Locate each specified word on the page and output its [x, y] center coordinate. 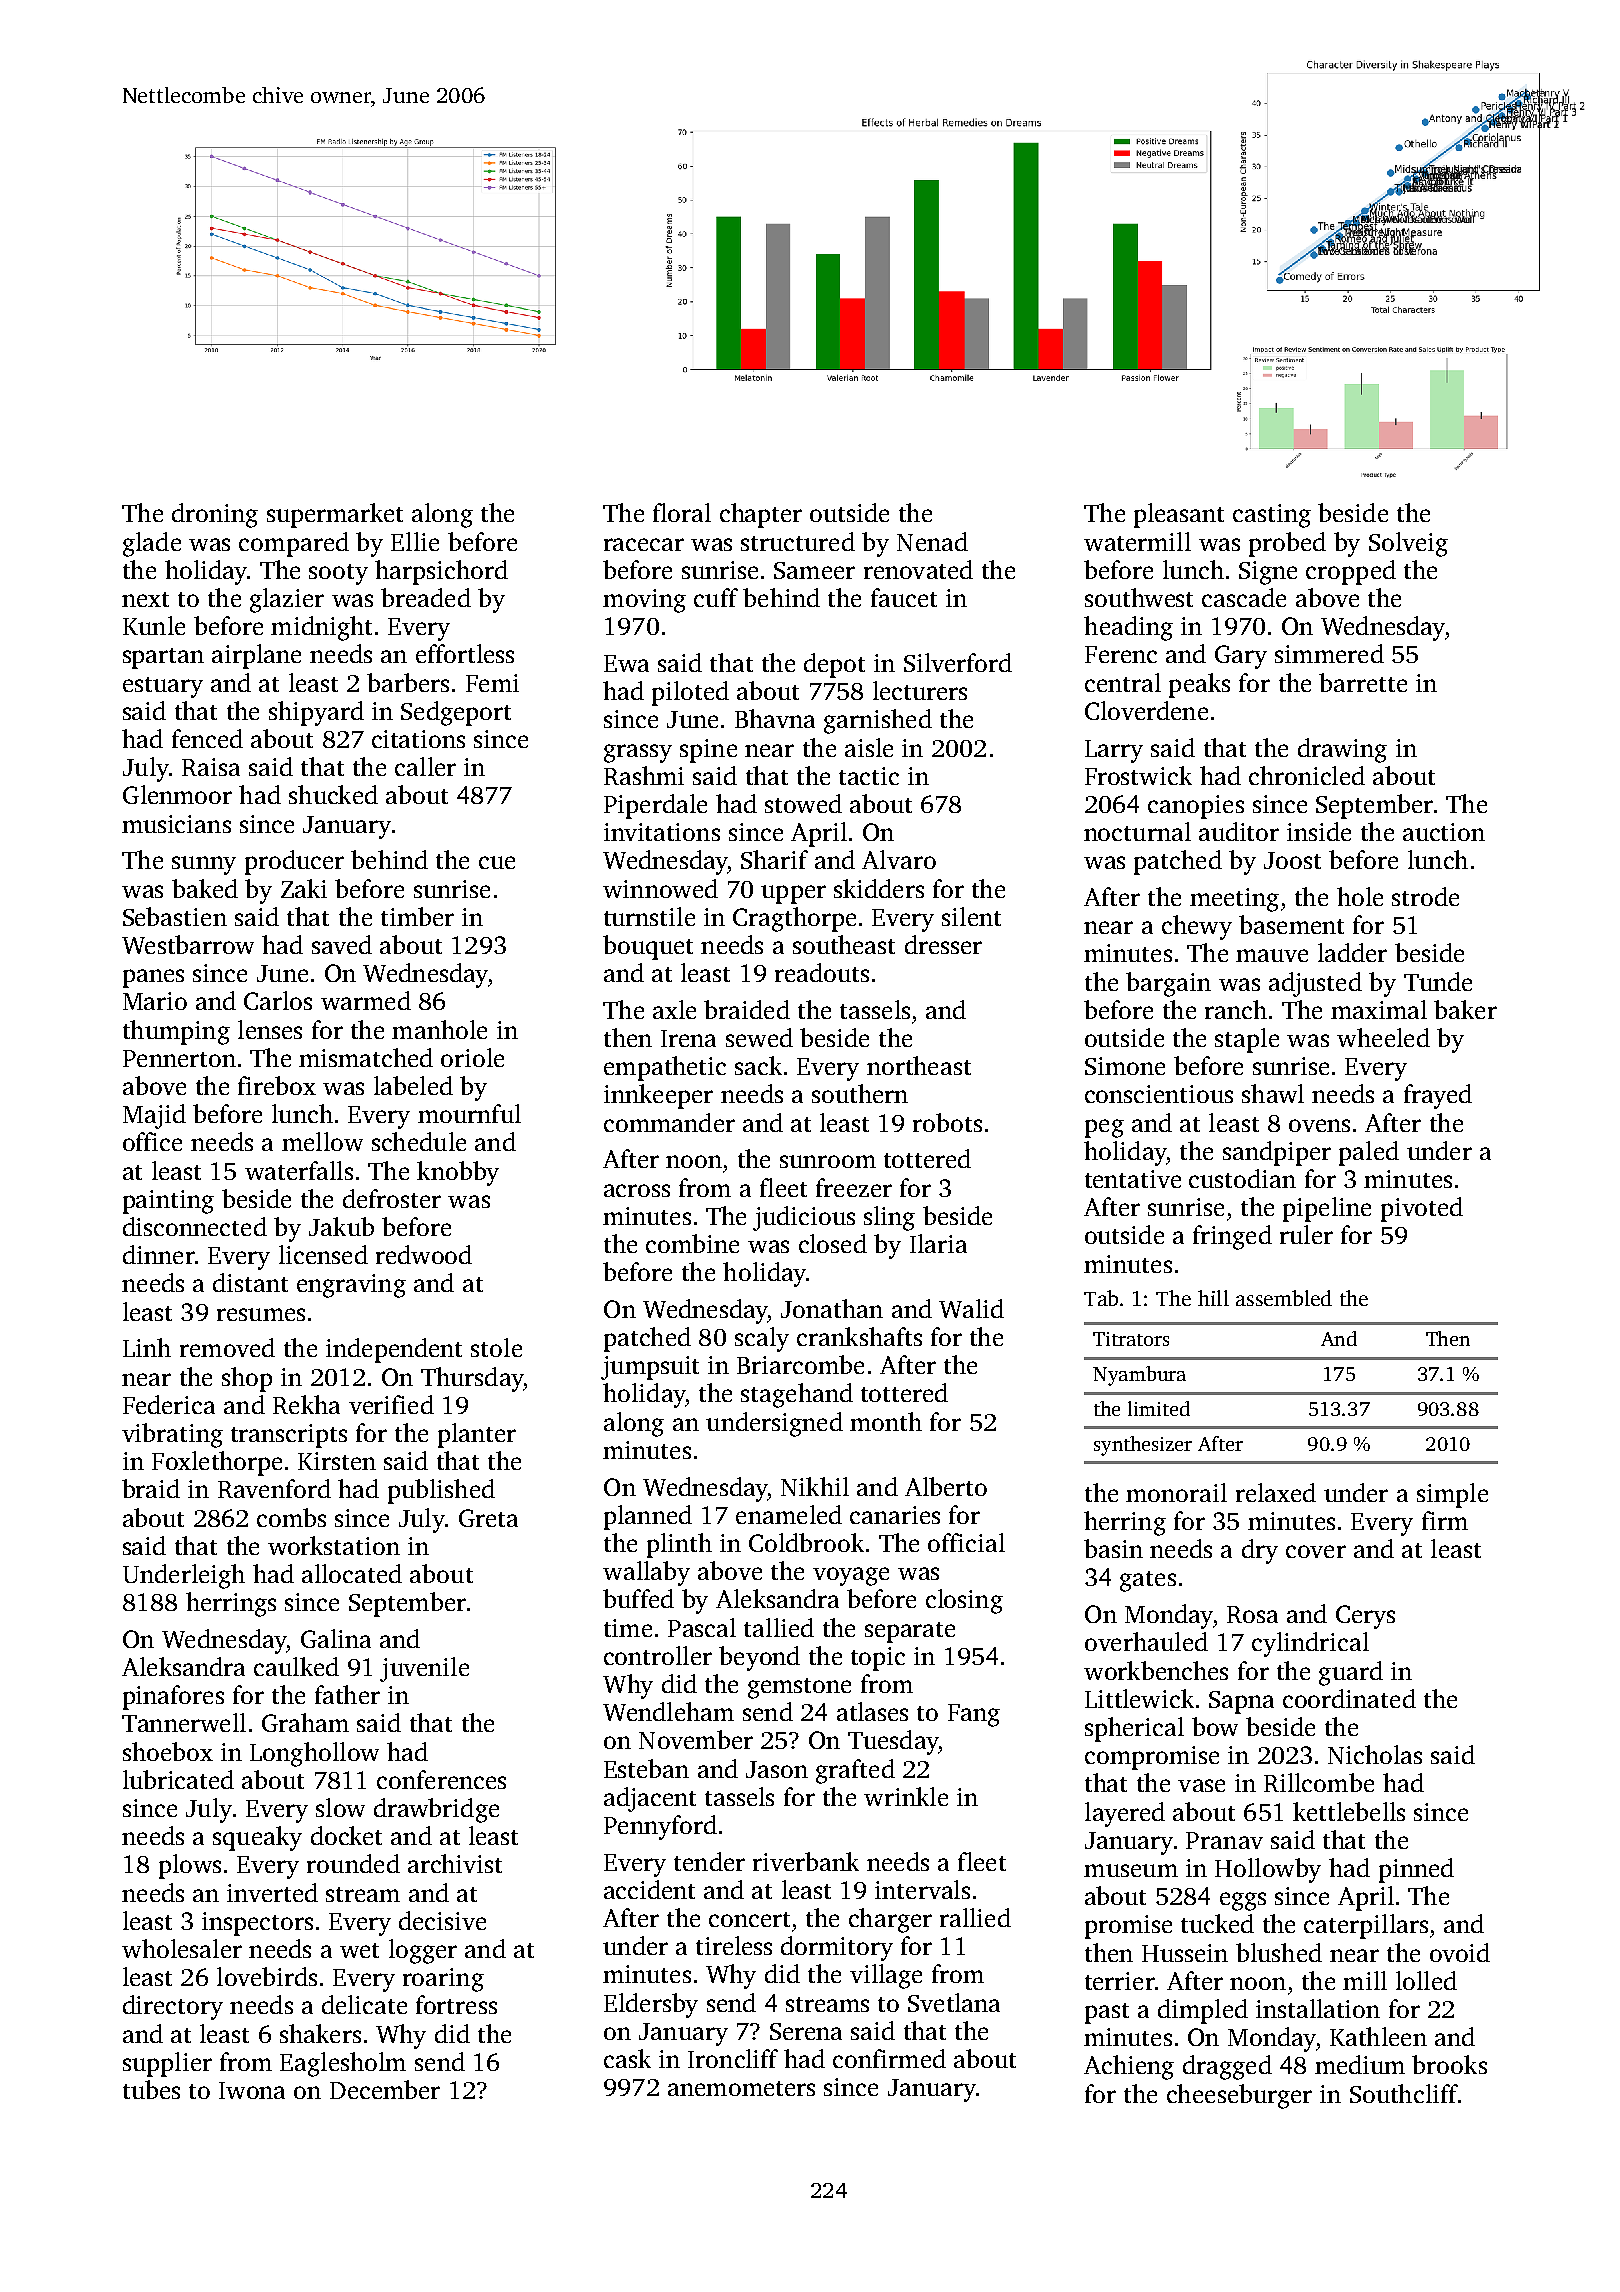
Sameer [814, 570]
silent [971, 916]
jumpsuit [650, 1368]
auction [1444, 832]
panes [153, 978]
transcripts [289, 1436]
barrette [1363, 682]
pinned [1416, 1870]
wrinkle [906, 1796]
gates [1148, 1581]
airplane [256, 656]
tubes [151, 2089]
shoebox [168, 1751]
